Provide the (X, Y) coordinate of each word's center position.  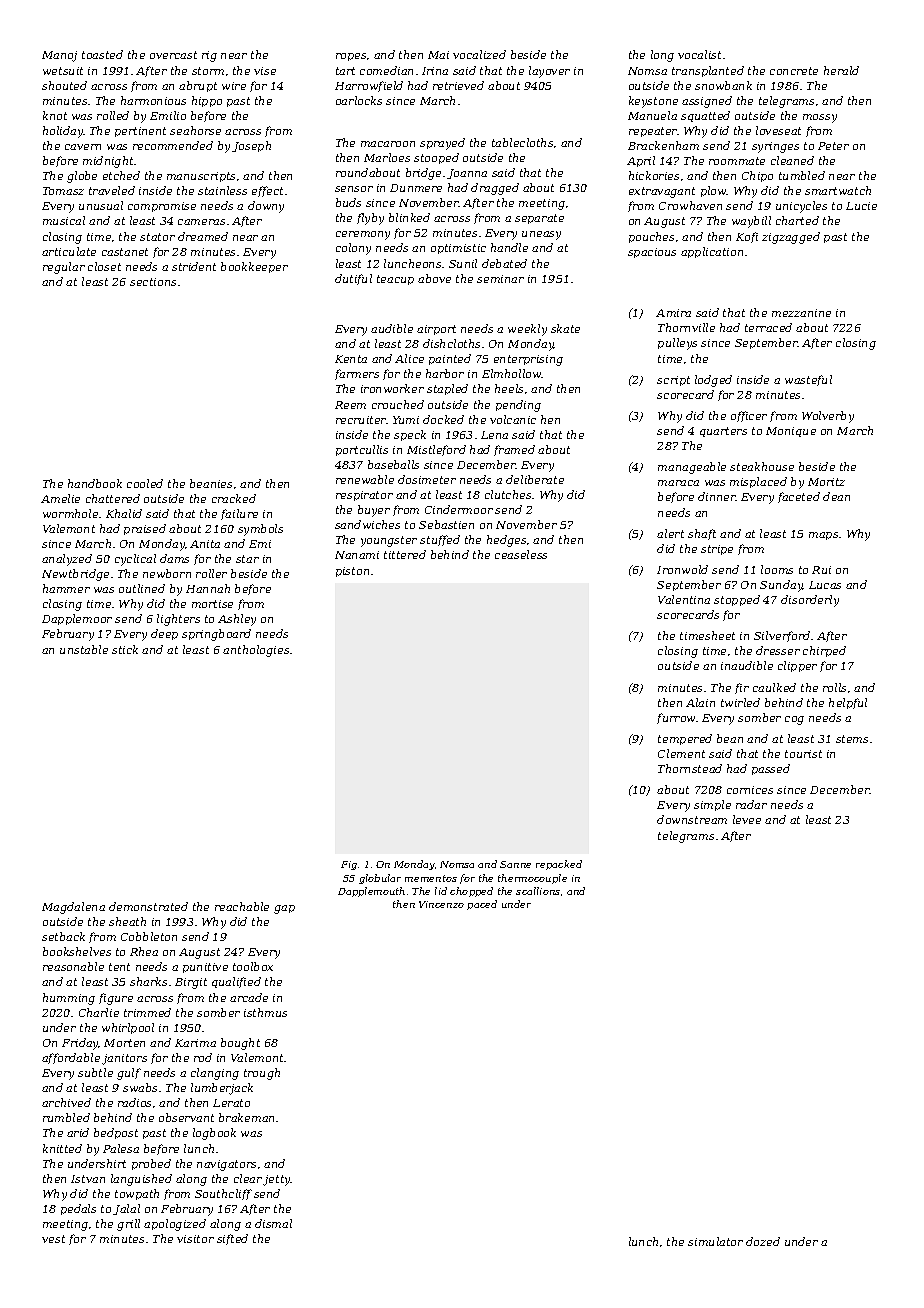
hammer (66, 588)
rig (209, 56)
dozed (763, 1241)
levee (747, 819)
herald (841, 70)
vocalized (479, 54)
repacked (559, 865)
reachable (242, 906)
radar (751, 804)
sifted (232, 1239)
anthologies (256, 651)
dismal (273, 1223)
